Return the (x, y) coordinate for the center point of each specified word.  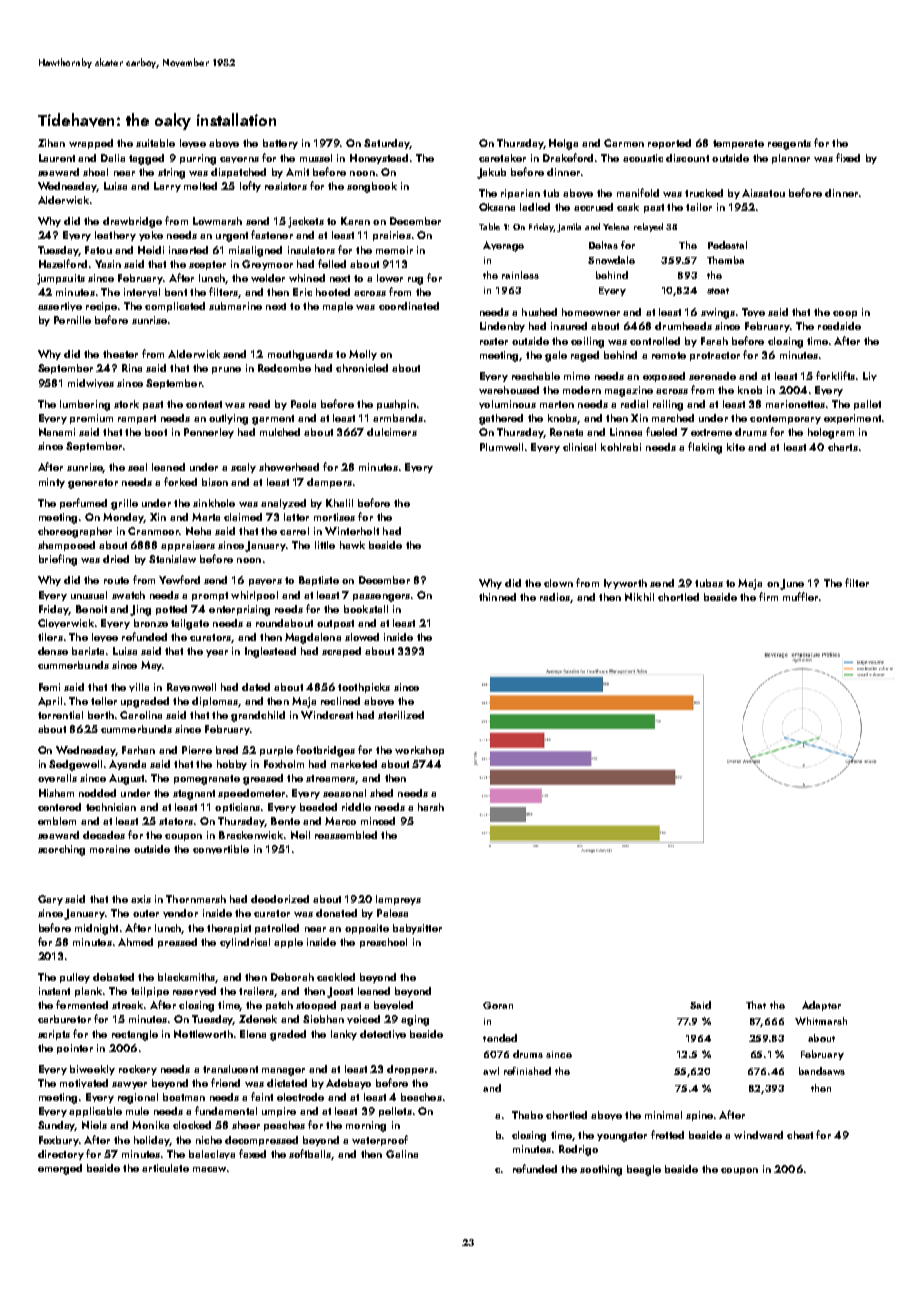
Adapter (821, 1006)
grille (124, 504)
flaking (705, 448)
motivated (84, 1083)
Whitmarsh (821, 1021)
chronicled (362, 368)
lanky (344, 1035)
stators (176, 821)
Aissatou (763, 193)
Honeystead (379, 159)
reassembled (346, 835)
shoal (95, 172)
